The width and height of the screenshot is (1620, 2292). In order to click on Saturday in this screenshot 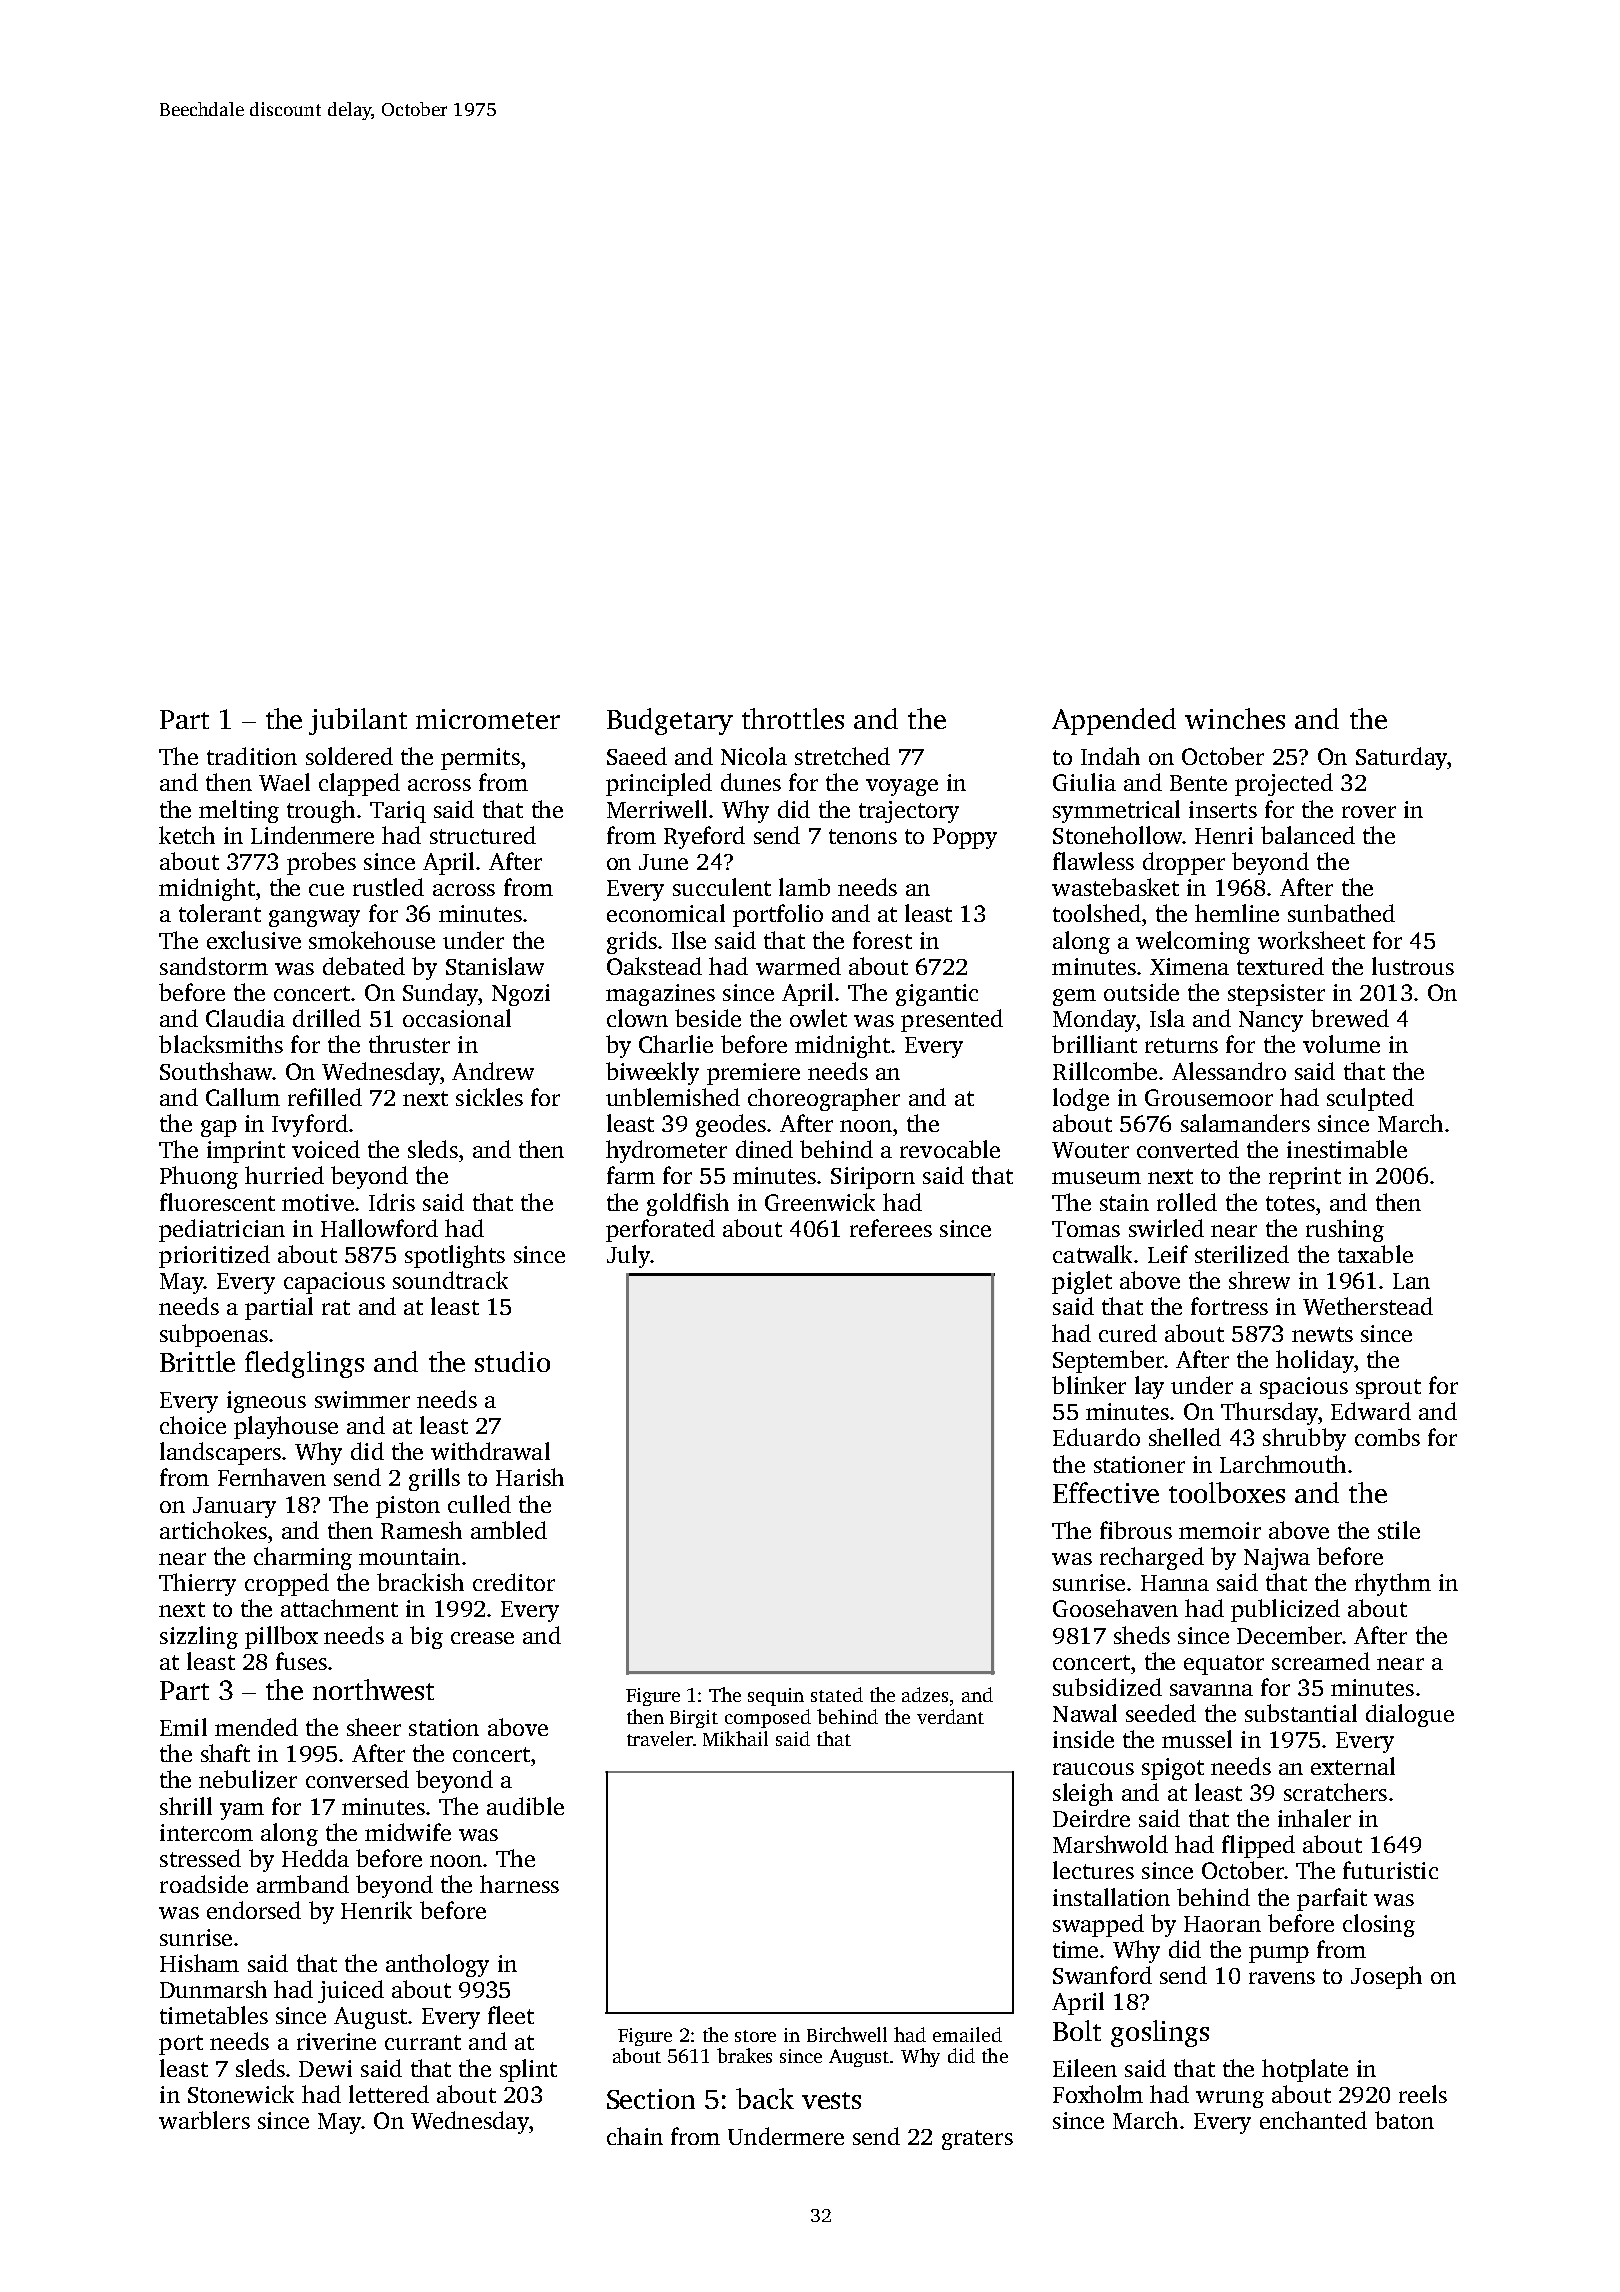, I will do `click(1401, 758)`.
